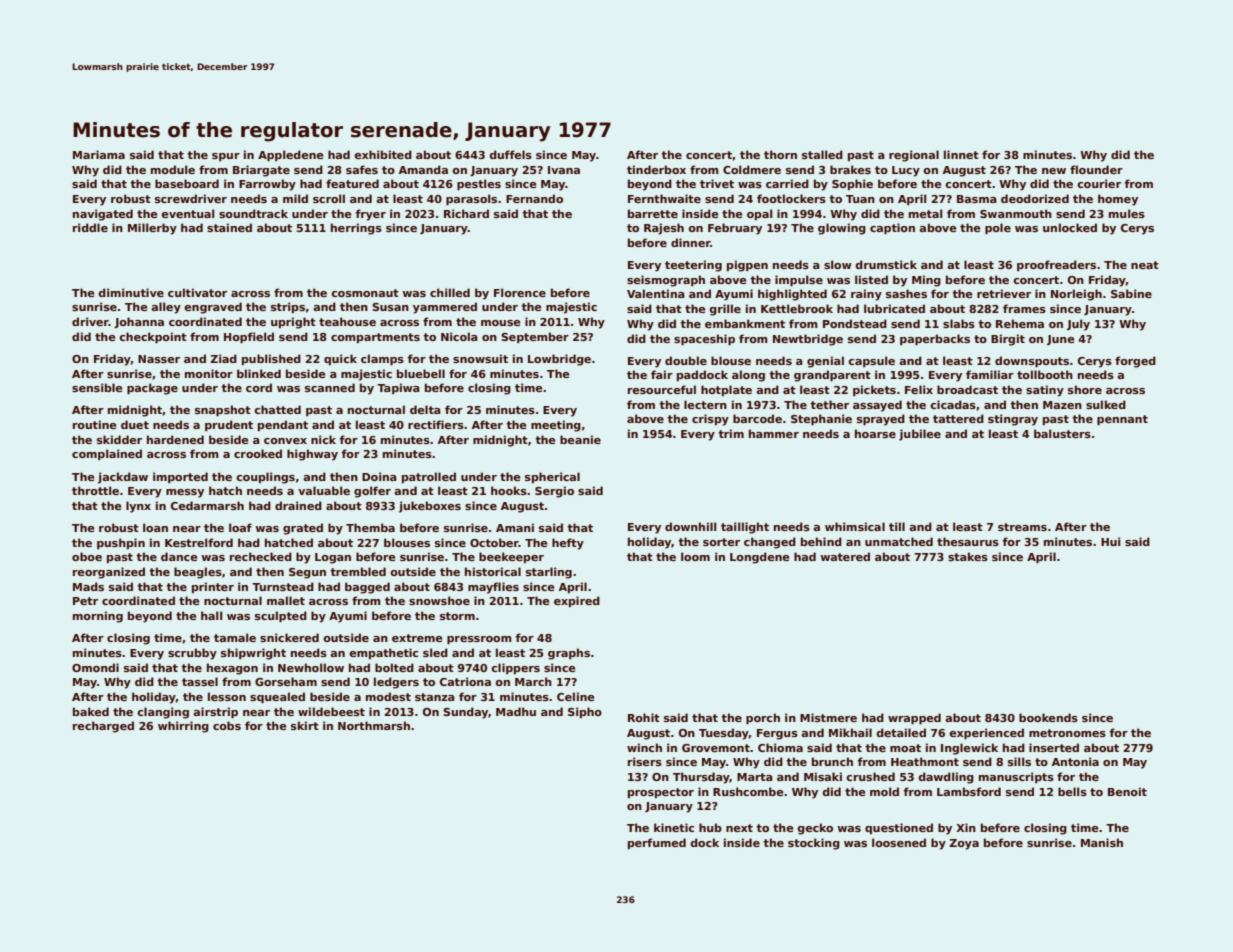 This image has width=1233, height=952. What do you see at coordinates (852, 184) in the image?
I see `Sophie` at bounding box center [852, 184].
